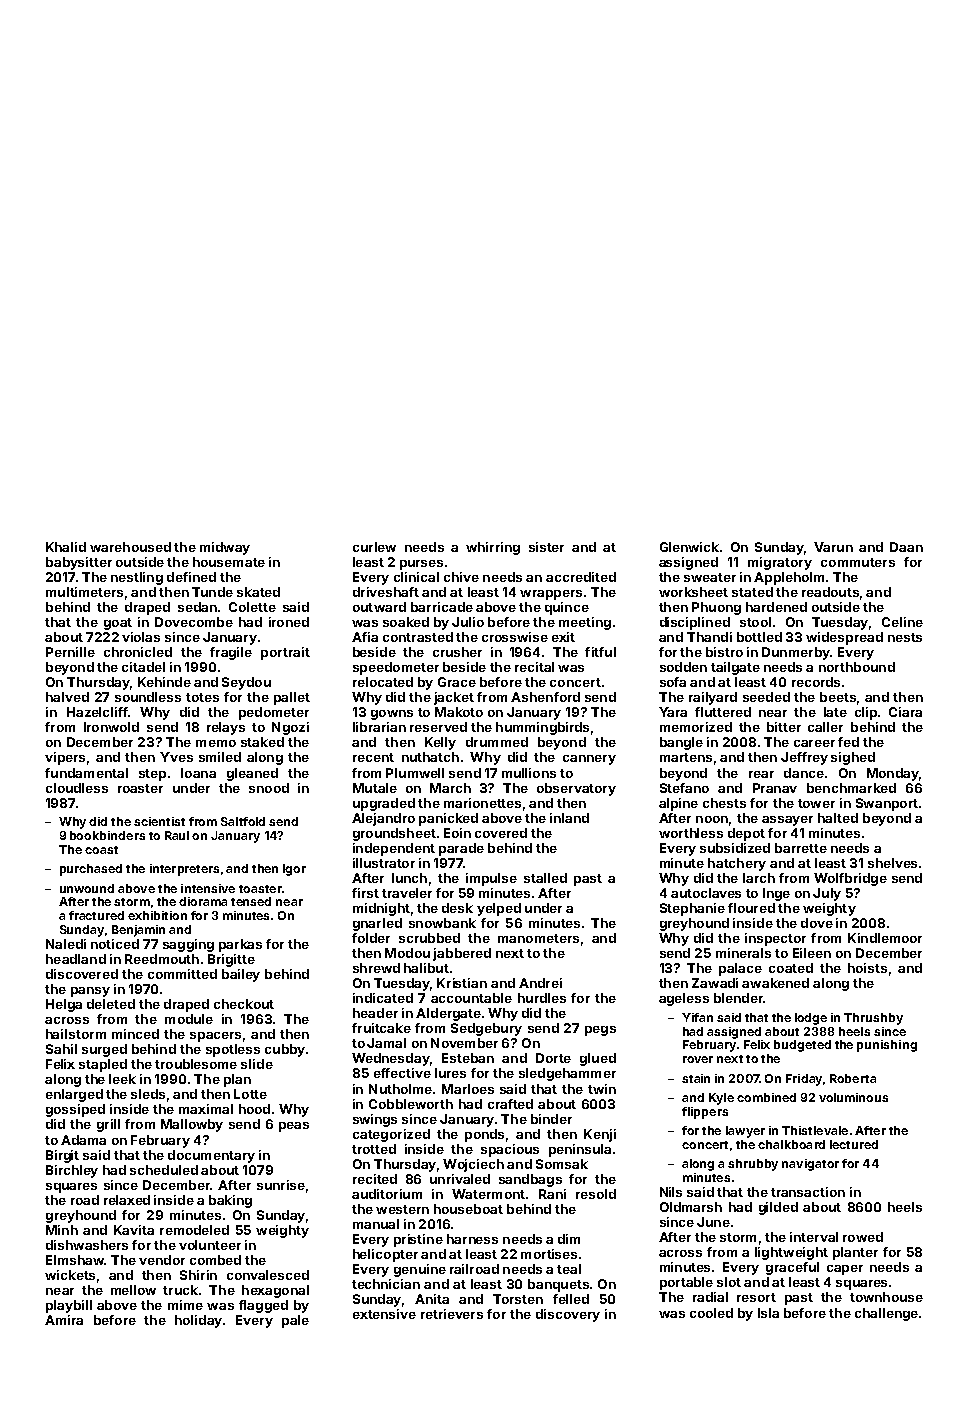 The height and width of the image is (1401, 968). Describe the element at coordinates (906, 547) in the image. I see `Daan` at that location.
